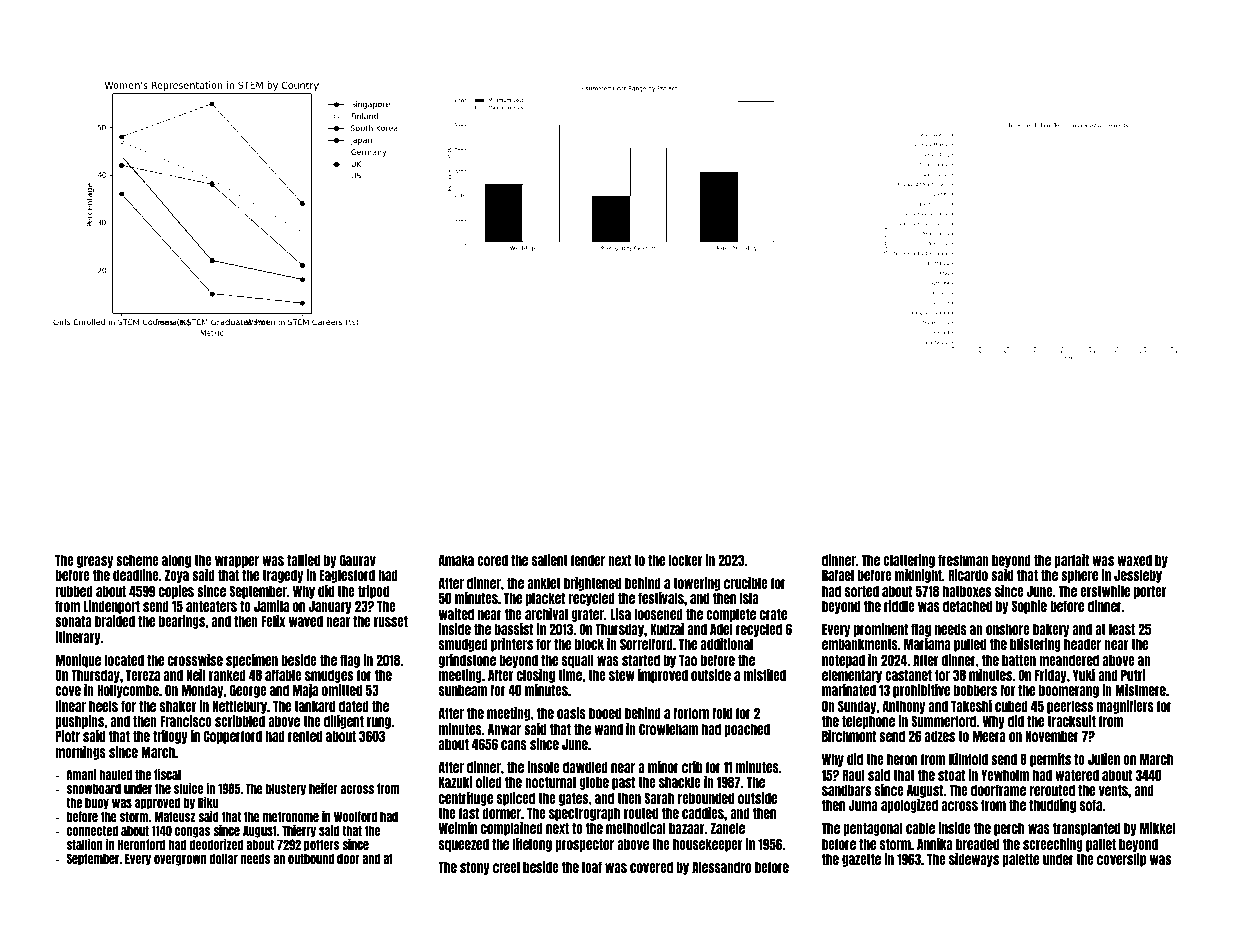  Describe the element at coordinates (305, 691) in the page. I see `Maja` at that location.
